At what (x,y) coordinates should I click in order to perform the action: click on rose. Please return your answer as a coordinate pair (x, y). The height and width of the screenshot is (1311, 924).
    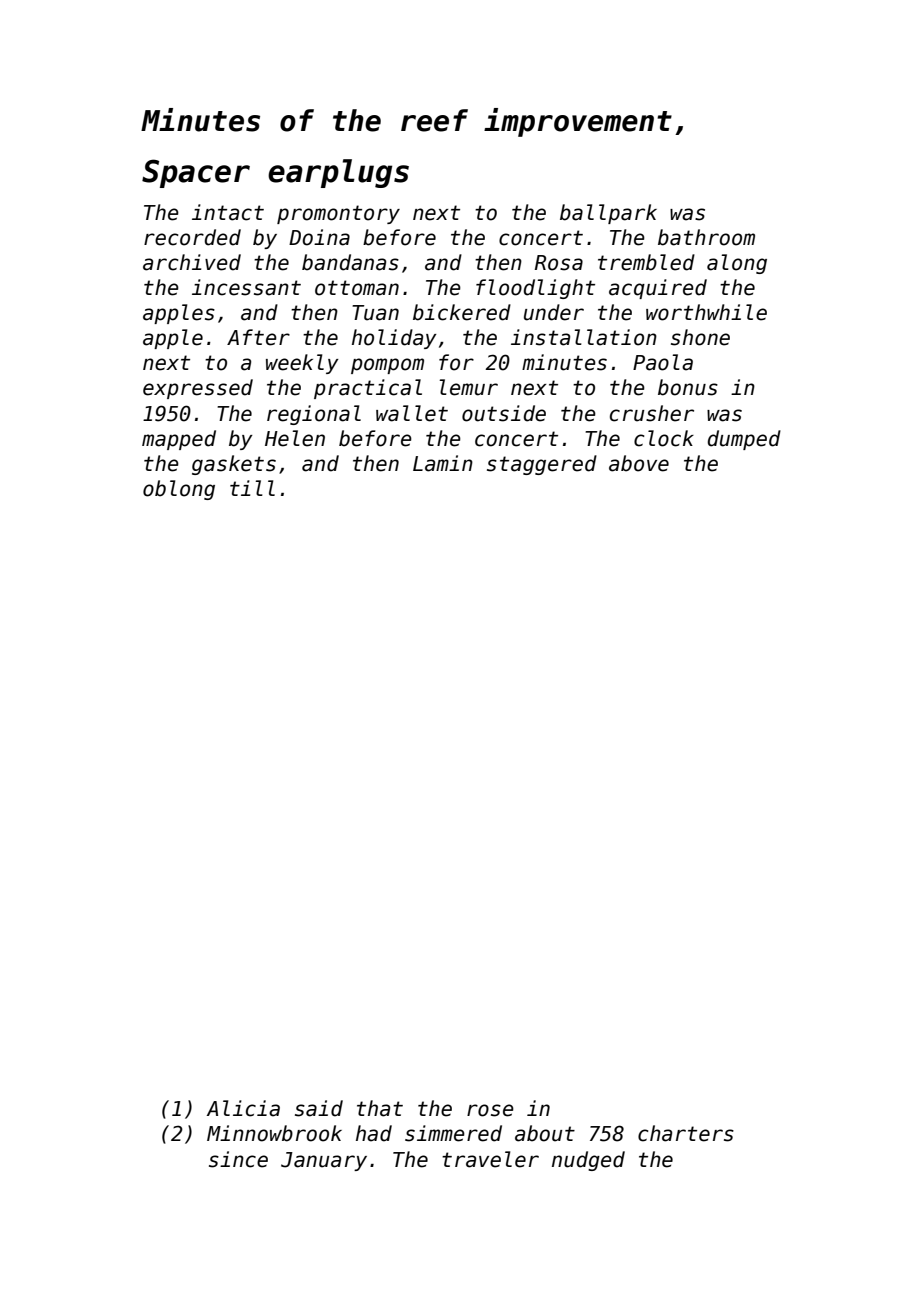
    Looking at the image, I should click on (490, 1110).
